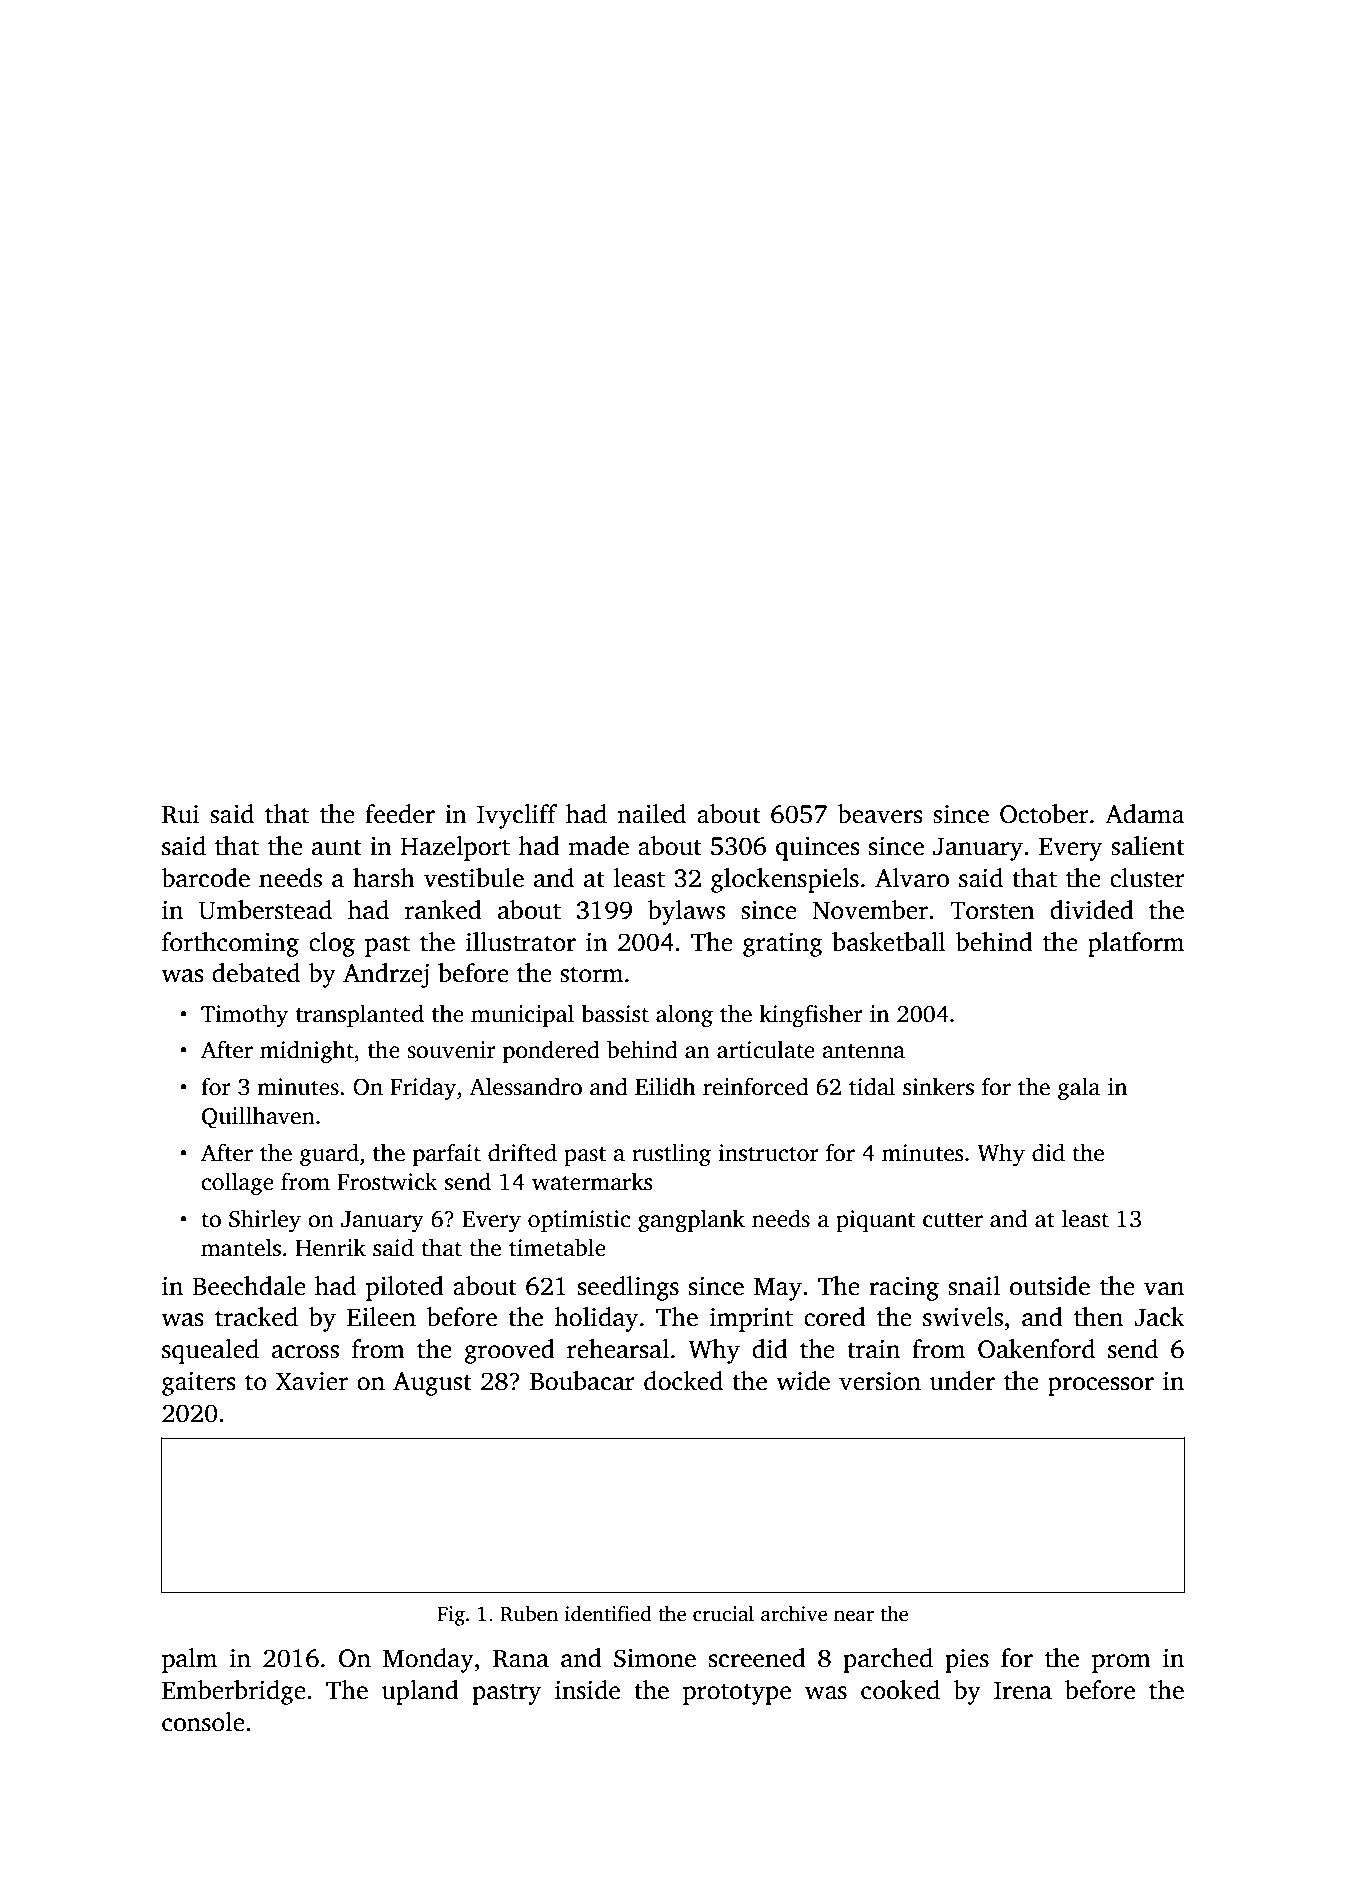 The width and height of the screenshot is (1346, 1904). Describe the element at coordinates (1101, 1386) in the screenshot. I see `processor` at that location.
